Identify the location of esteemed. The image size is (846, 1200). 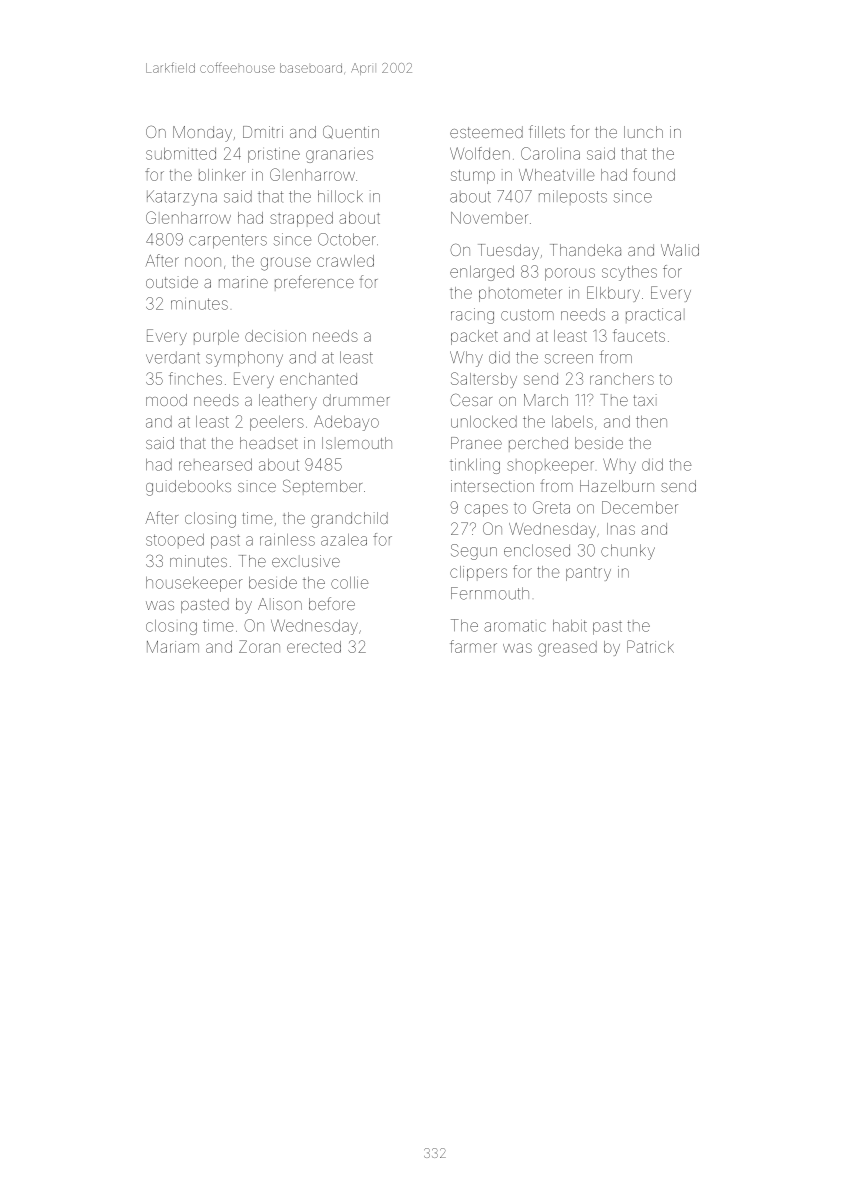
(486, 132).
